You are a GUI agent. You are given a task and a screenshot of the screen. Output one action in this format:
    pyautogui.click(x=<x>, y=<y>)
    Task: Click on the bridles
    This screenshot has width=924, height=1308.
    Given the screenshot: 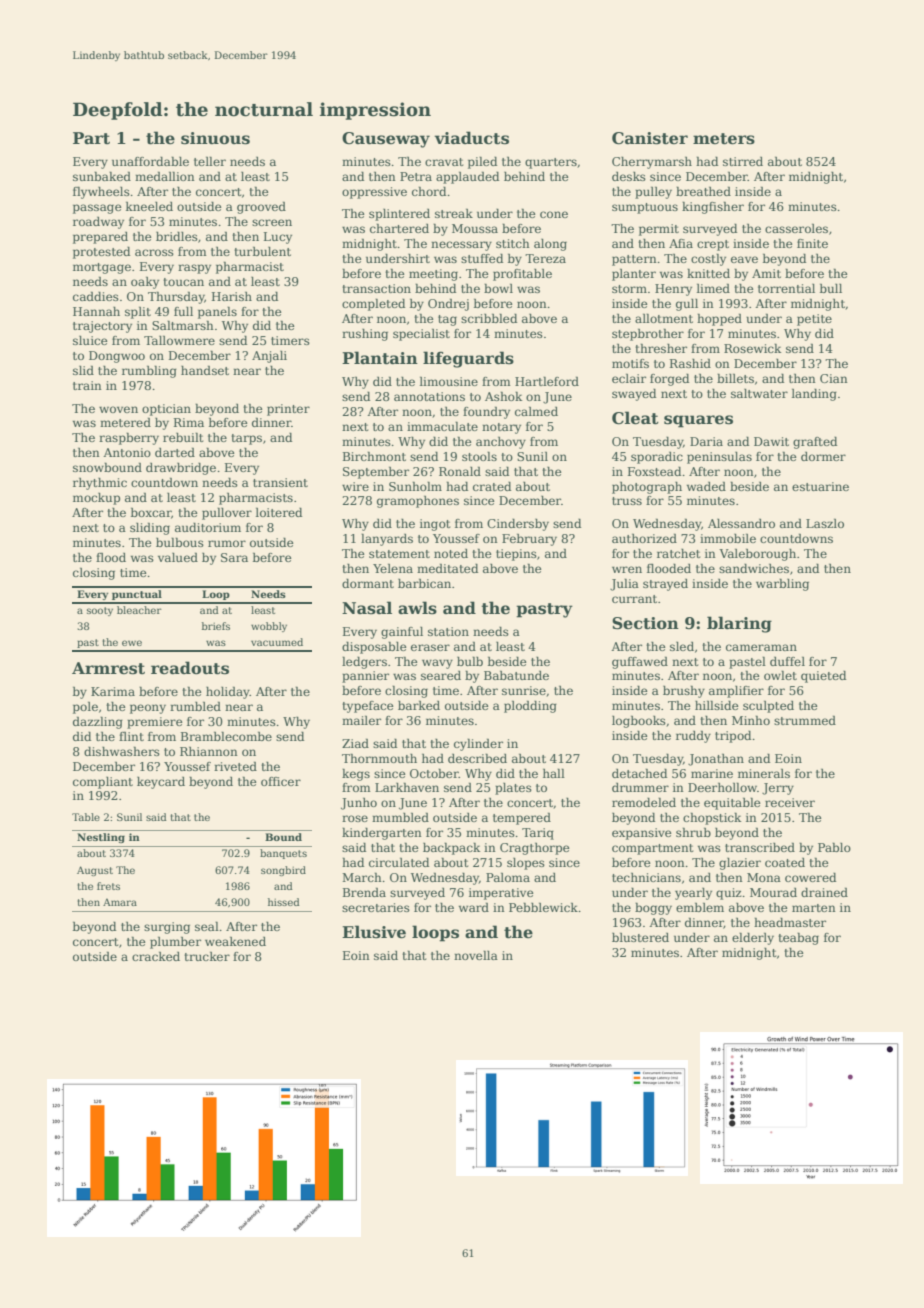 What is the action you would take?
    pyautogui.click(x=177, y=236)
